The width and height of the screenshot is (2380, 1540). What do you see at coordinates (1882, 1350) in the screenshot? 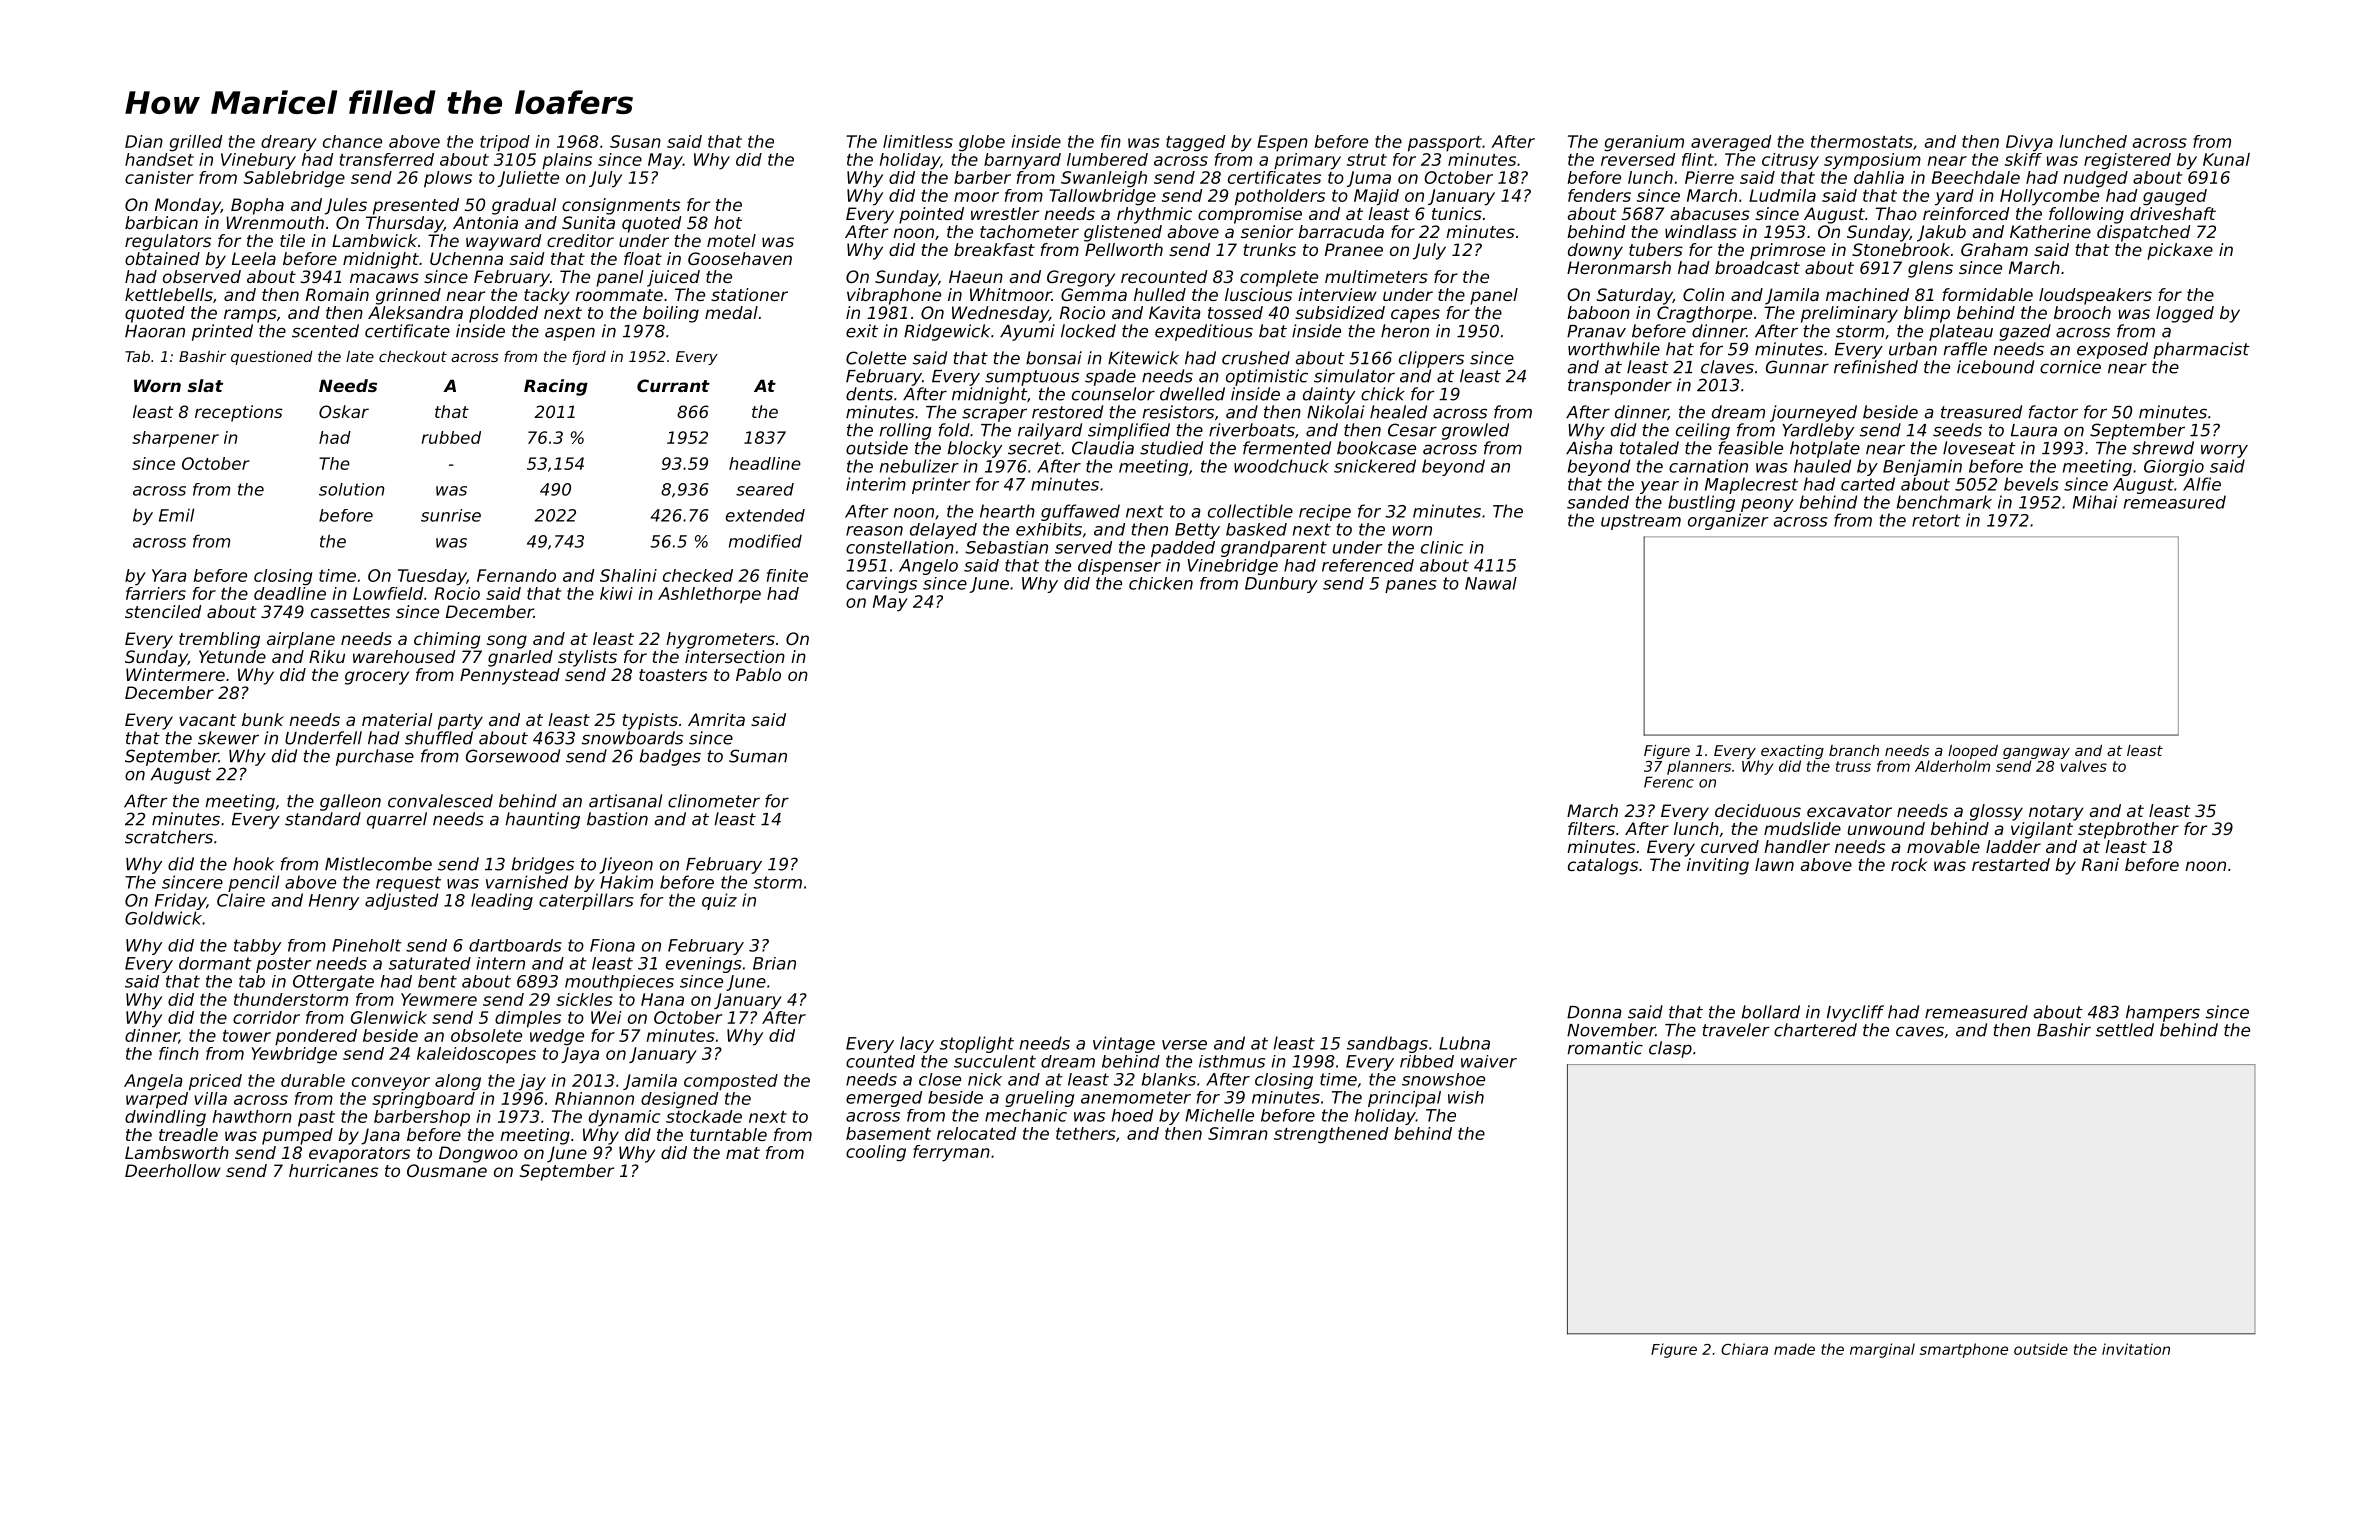
I see `marginal` at bounding box center [1882, 1350].
